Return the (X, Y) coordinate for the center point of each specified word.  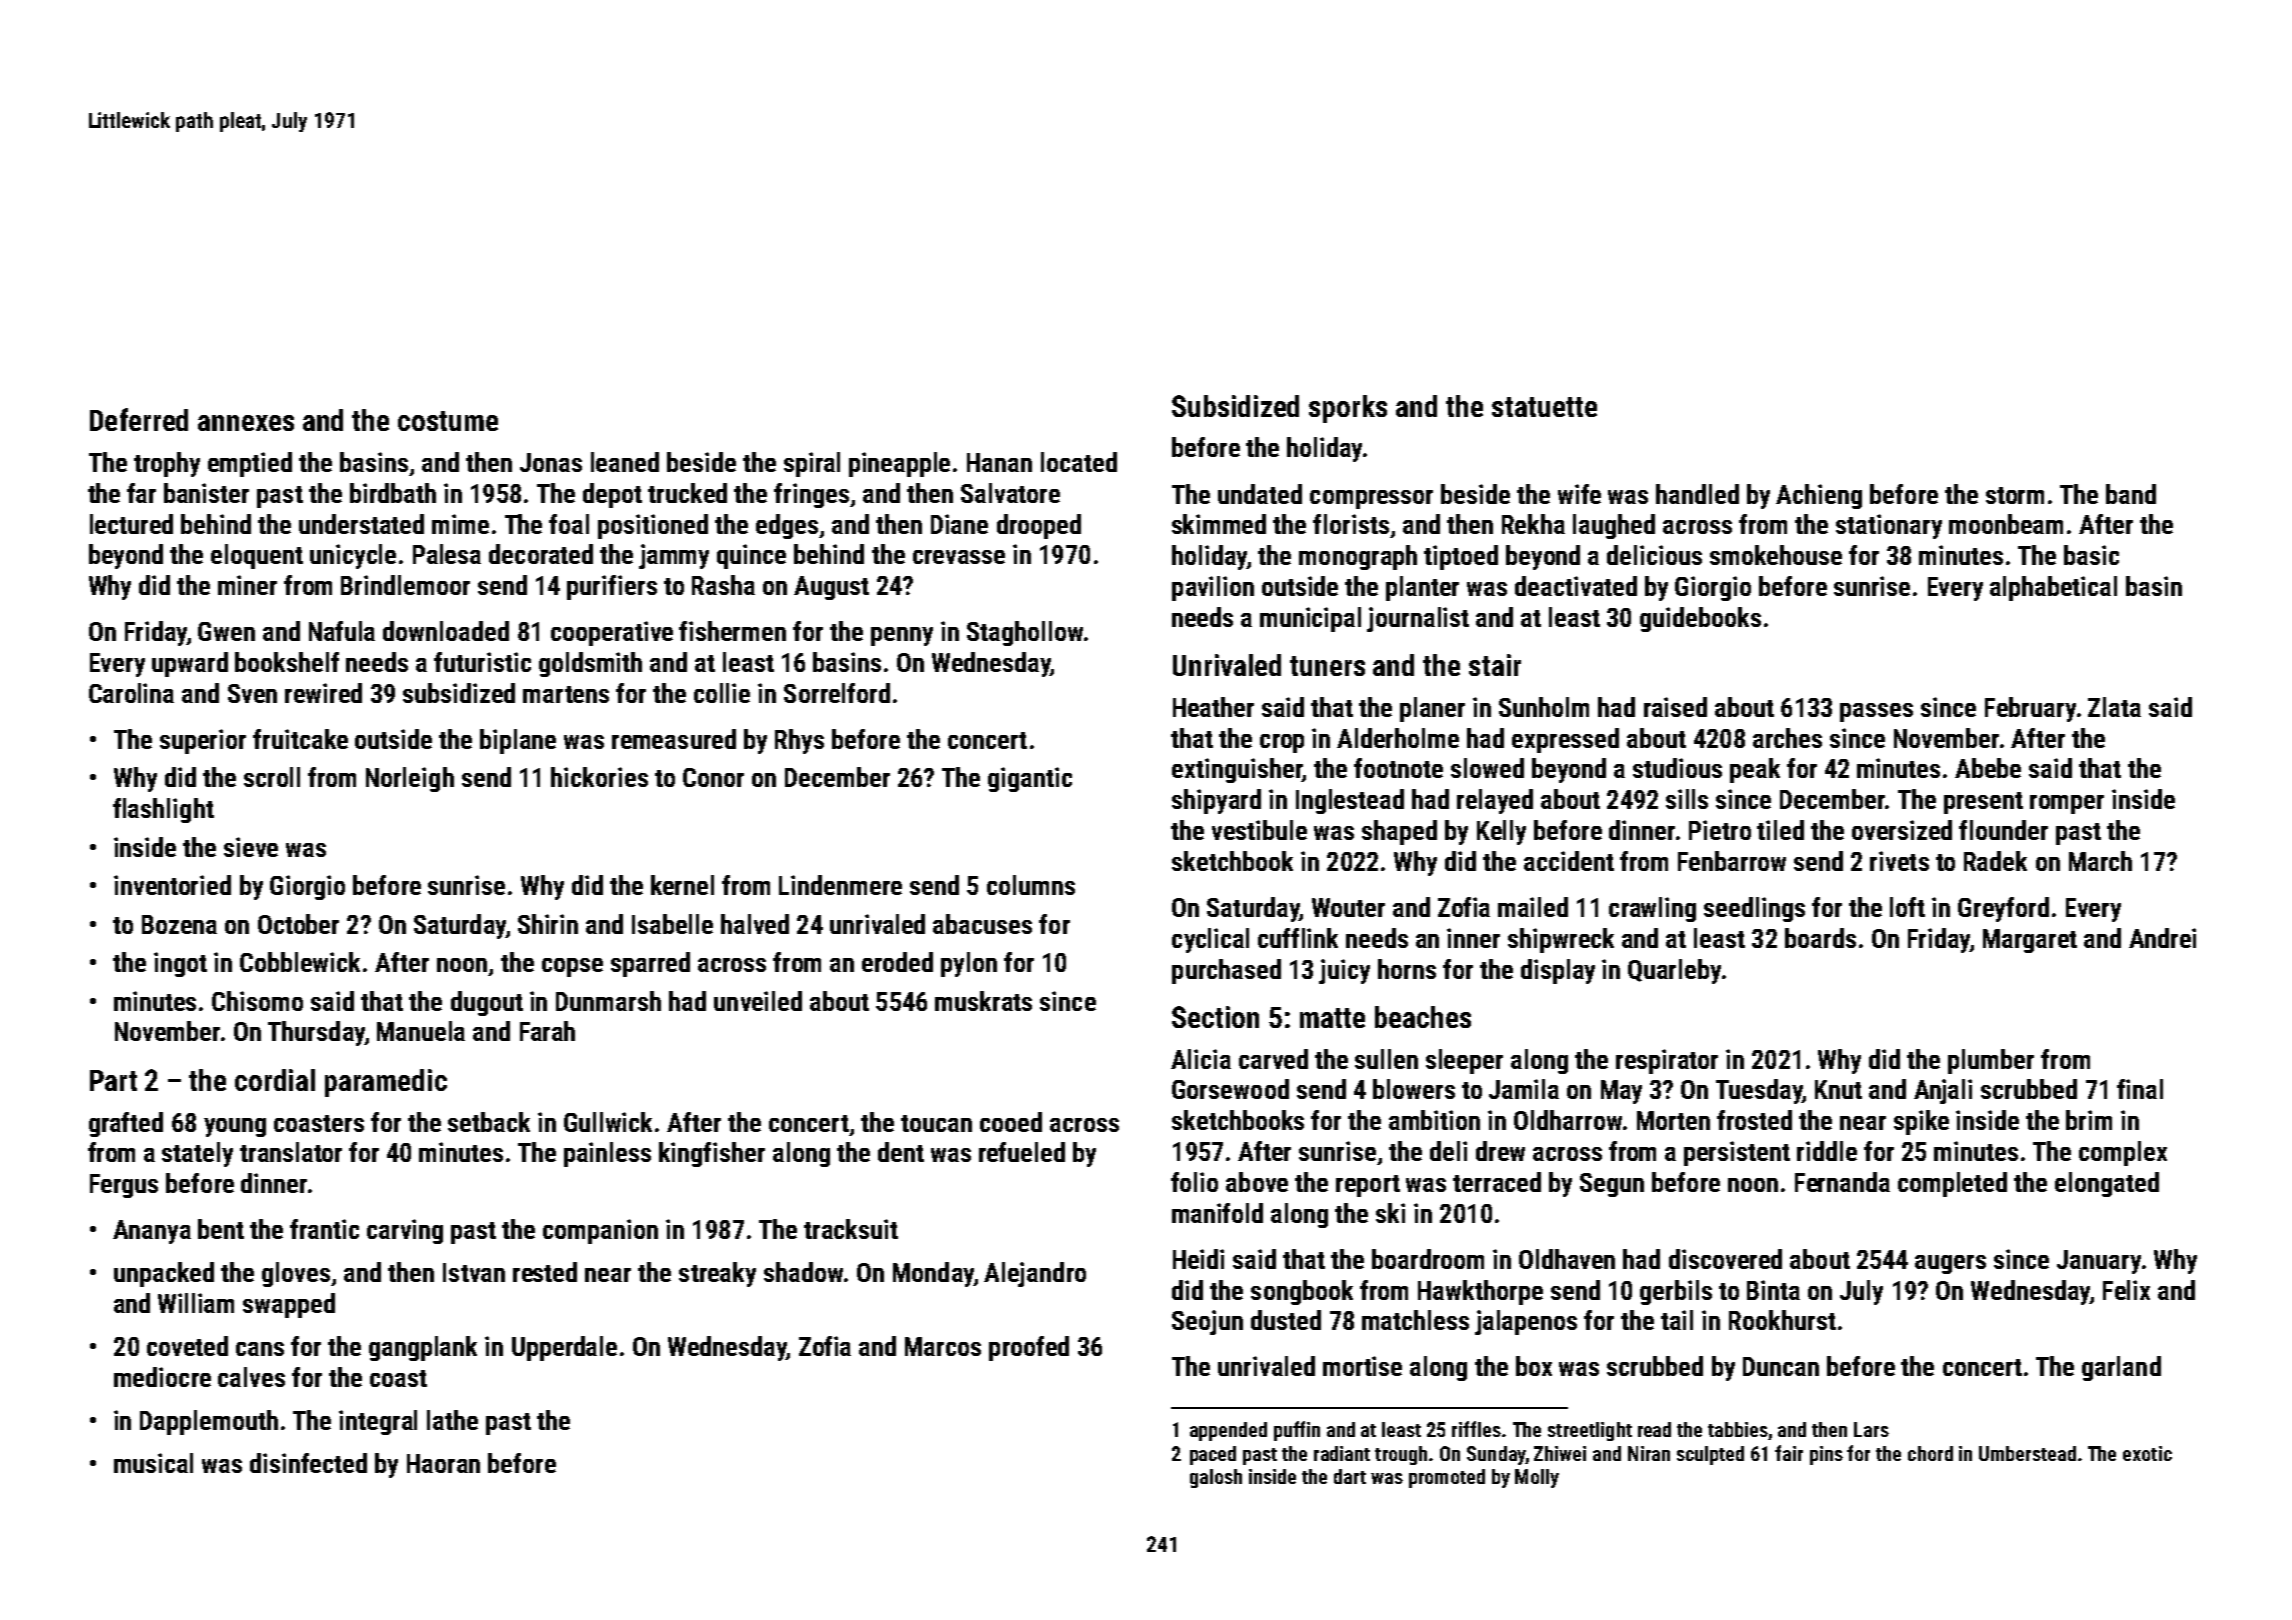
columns (1031, 885)
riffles (1476, 1429)
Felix (2126, 1290)
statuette (1544, 407)
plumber (1991, 1061)
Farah (547, 1031)
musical (153, 1463)
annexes (246, 423)
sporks (1348, 409)
